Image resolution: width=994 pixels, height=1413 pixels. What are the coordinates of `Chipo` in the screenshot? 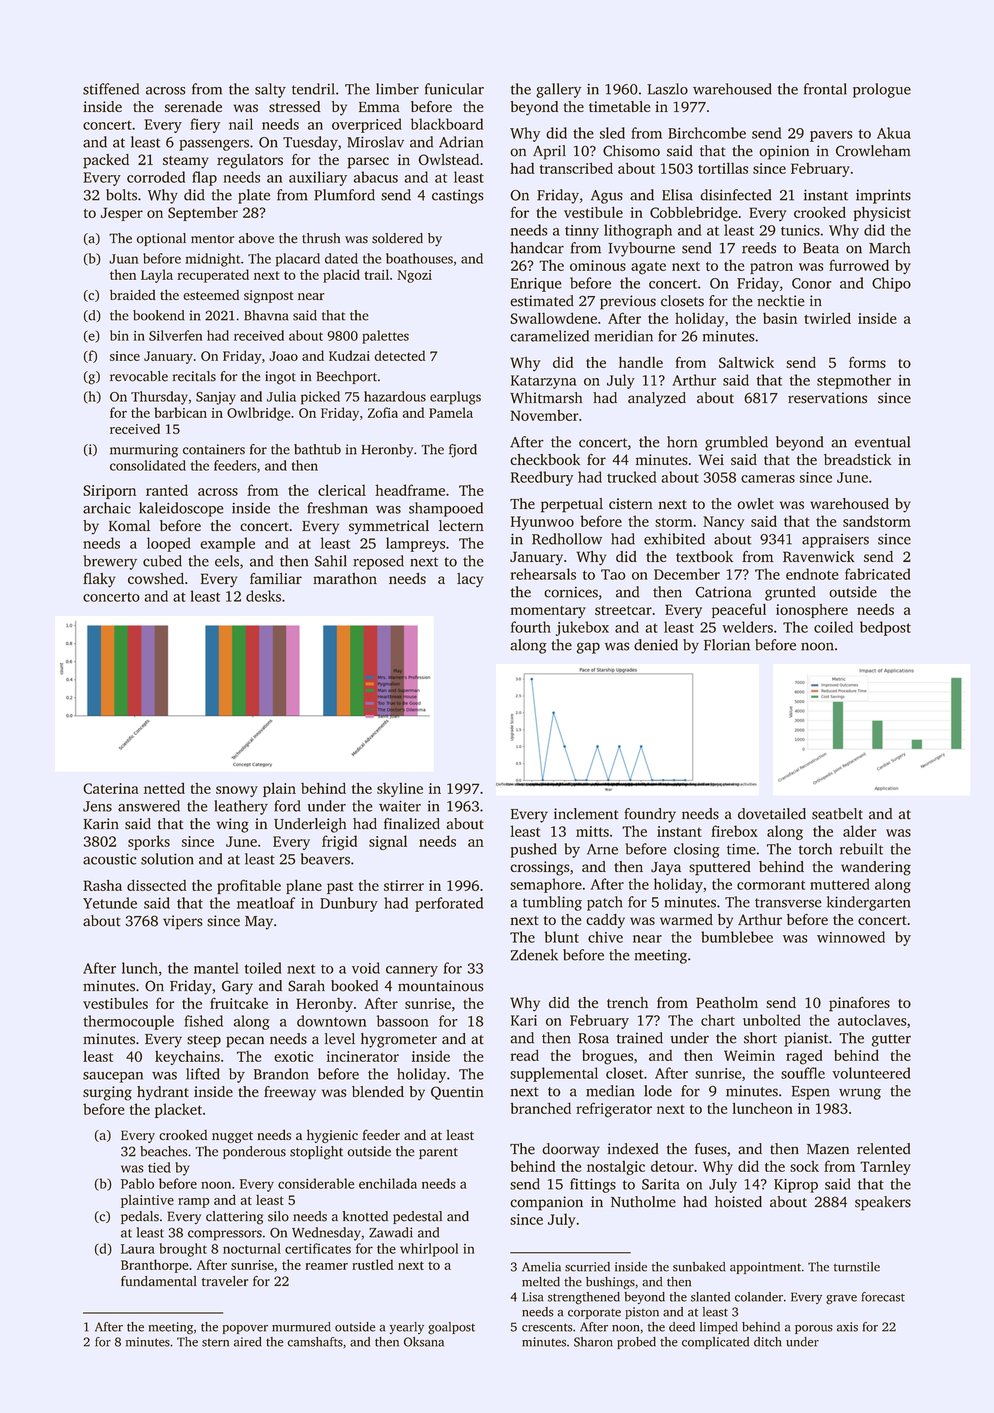 It's located at (891, 284).
